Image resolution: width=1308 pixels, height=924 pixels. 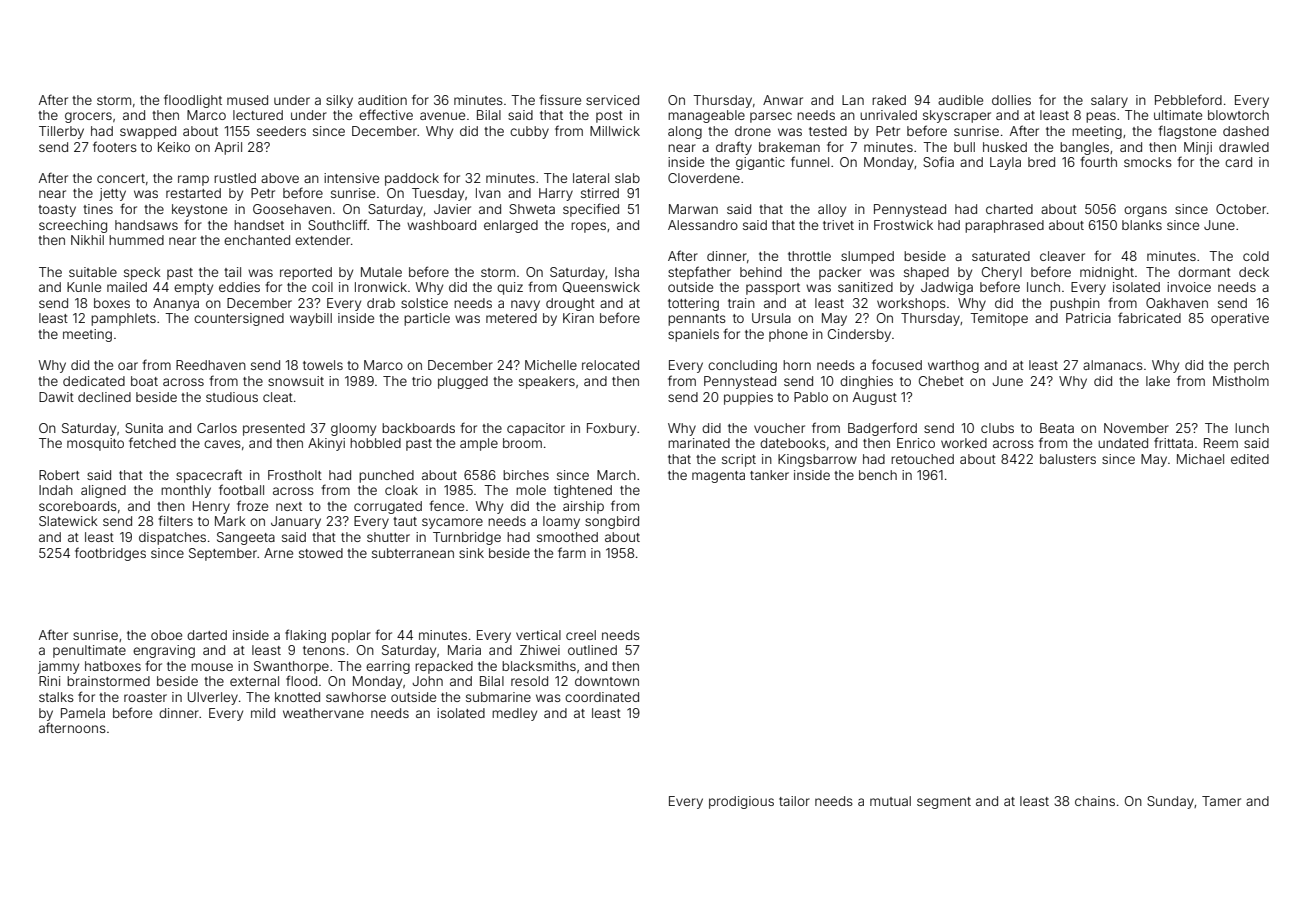 What do you see at coordinates (110, 554) in the screenshot?
I see `footbridges` at bounding box center [110, 554].
